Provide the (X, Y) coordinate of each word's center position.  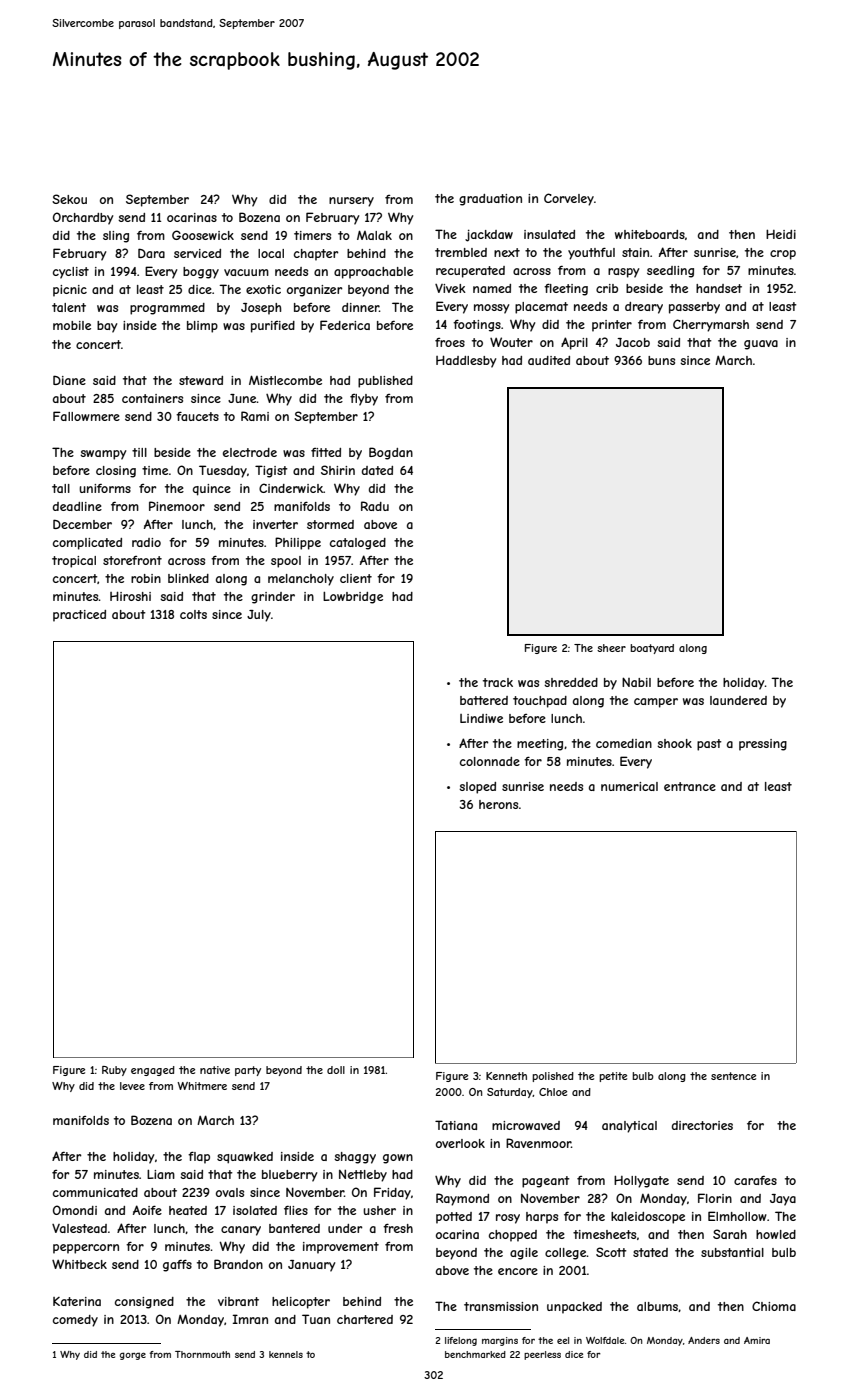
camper (656, 703)
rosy (508, 1219)
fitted (326, 452)
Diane (69, 380)
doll (336, 1070)
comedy (75, 1321)
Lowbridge (353, 598)
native (215, 1070)
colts (193, 614)
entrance (690, 786)
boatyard (652, 649)
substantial (732, 1252)
